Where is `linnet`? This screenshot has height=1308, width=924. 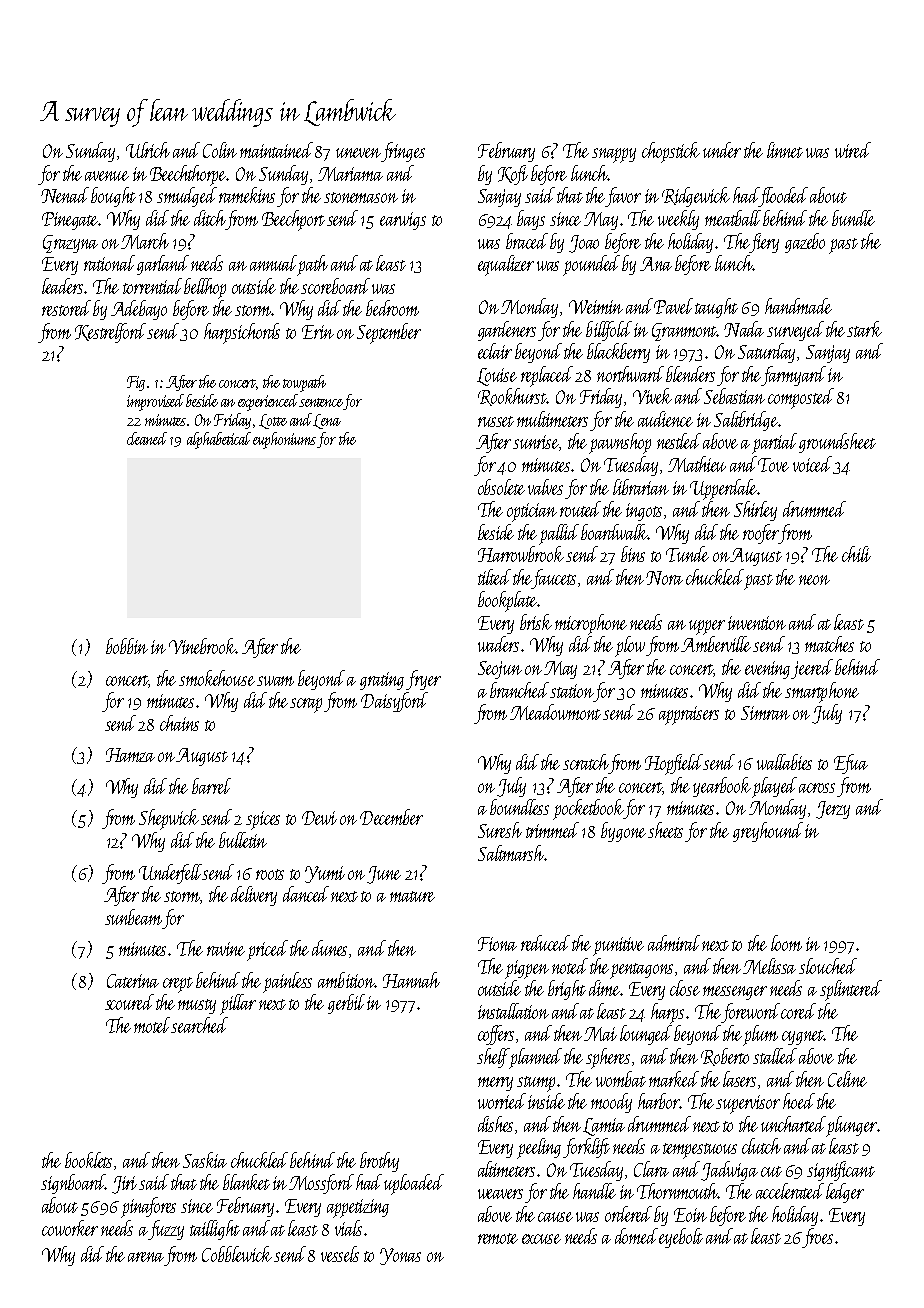 linnet is located at coordinates (785, 150).
